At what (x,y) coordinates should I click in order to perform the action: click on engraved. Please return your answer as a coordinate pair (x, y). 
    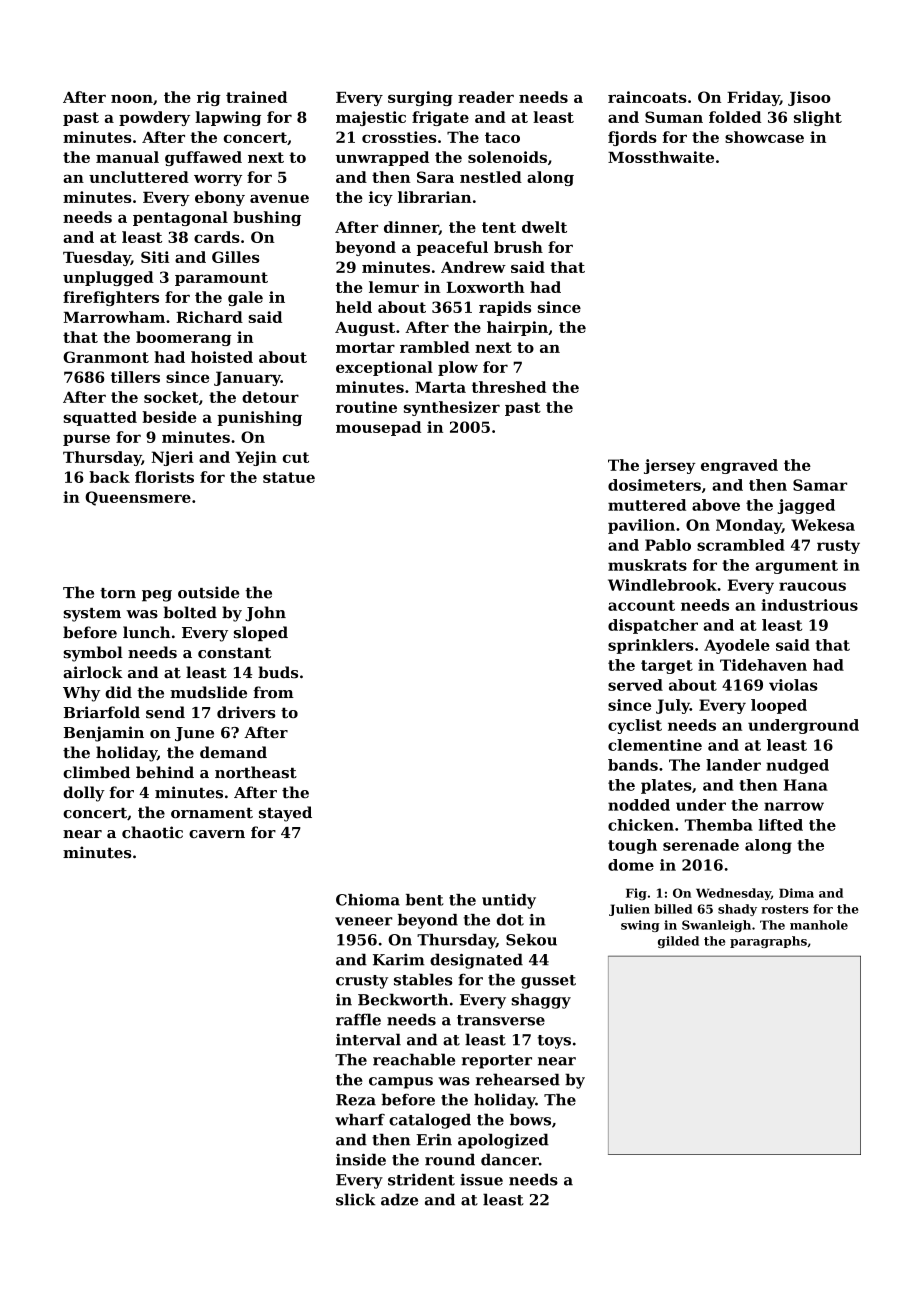
    Looking at the image, I should click on (739, 466).
